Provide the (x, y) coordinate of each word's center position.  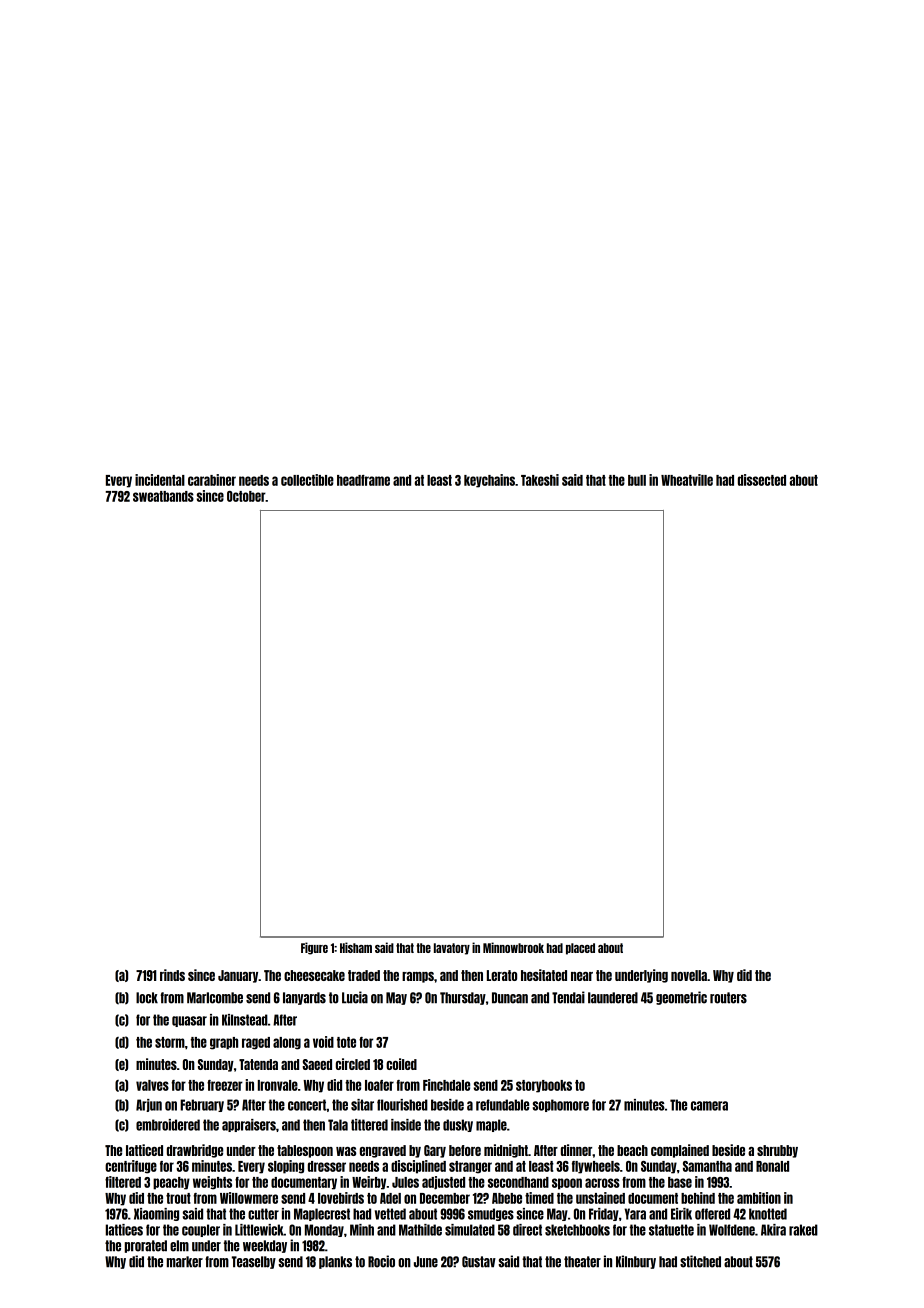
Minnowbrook (513, 947)
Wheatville (687, 480)
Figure (314, 948)
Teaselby (254, 1262)
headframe (363, 480)
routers (728, 998)
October (246, 496)
